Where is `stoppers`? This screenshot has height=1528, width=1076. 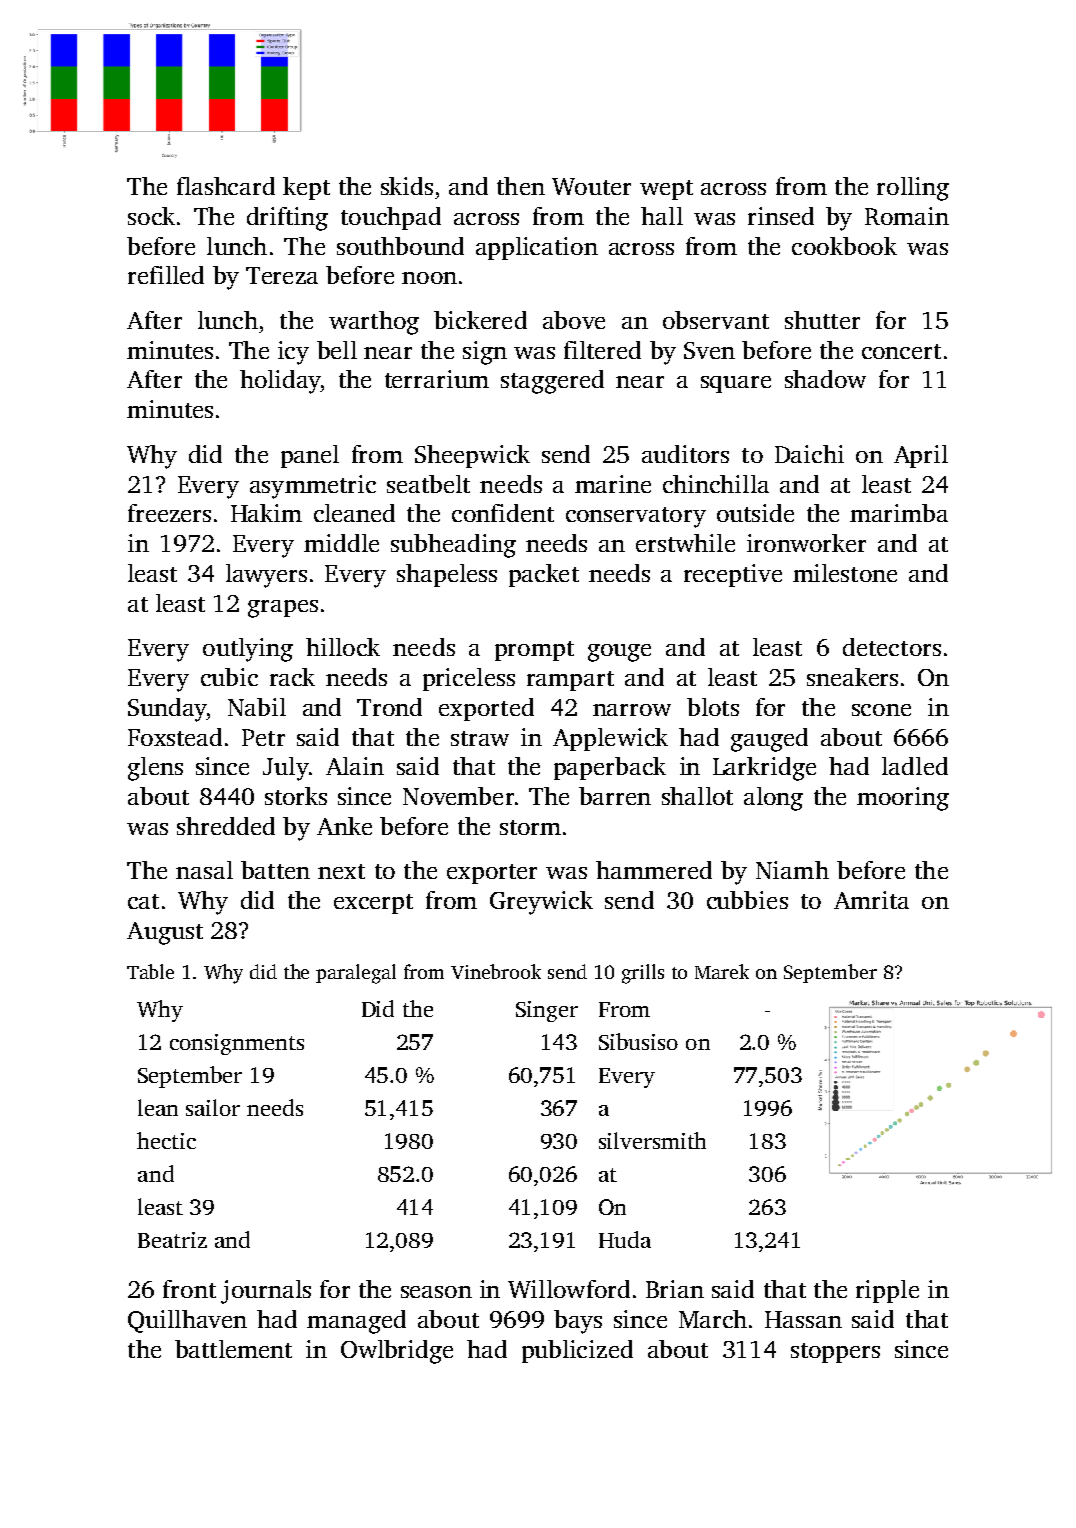 stoppers is located at coordinates (835, 1353).
